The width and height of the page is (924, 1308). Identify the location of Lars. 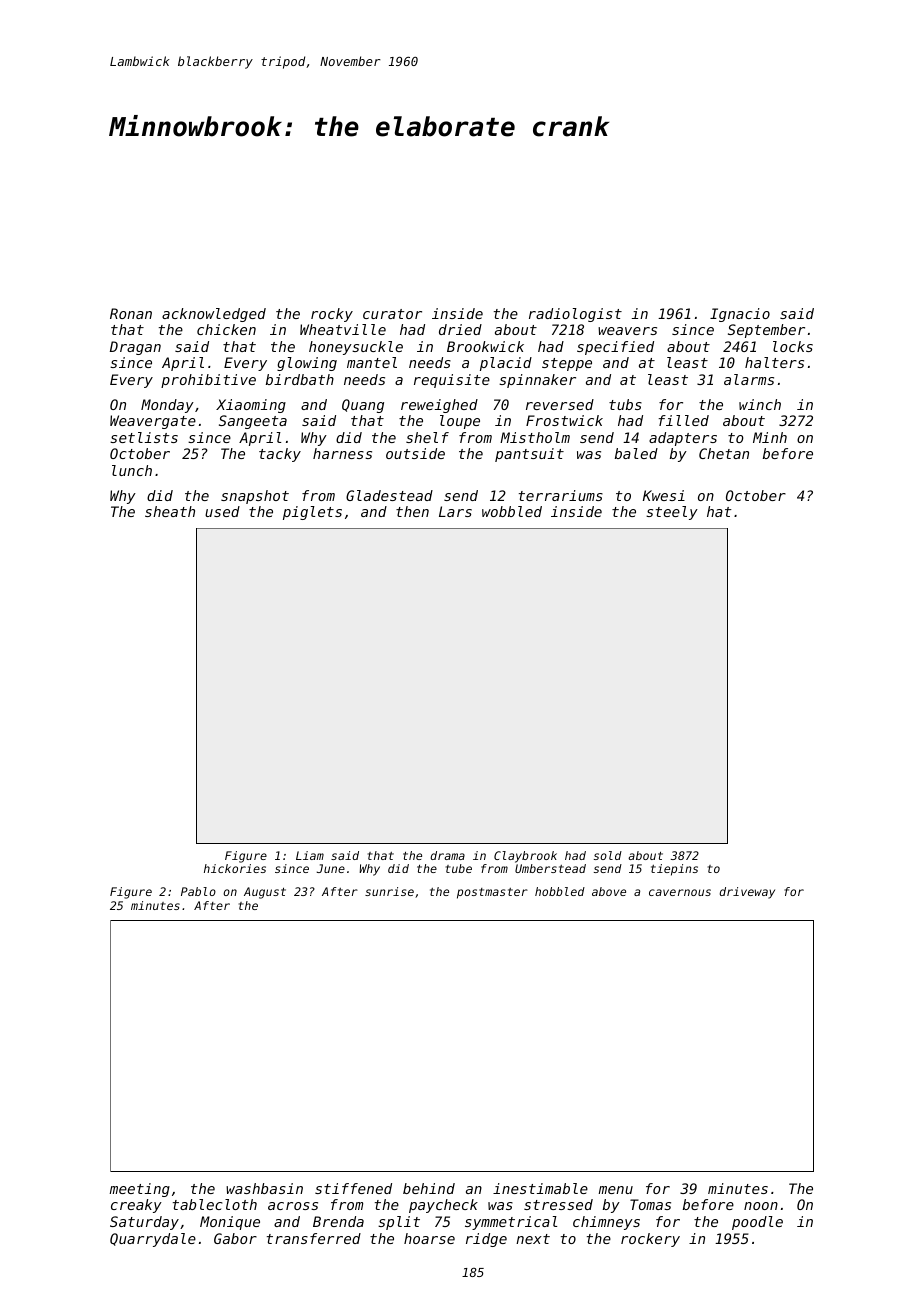
(455, 511).
